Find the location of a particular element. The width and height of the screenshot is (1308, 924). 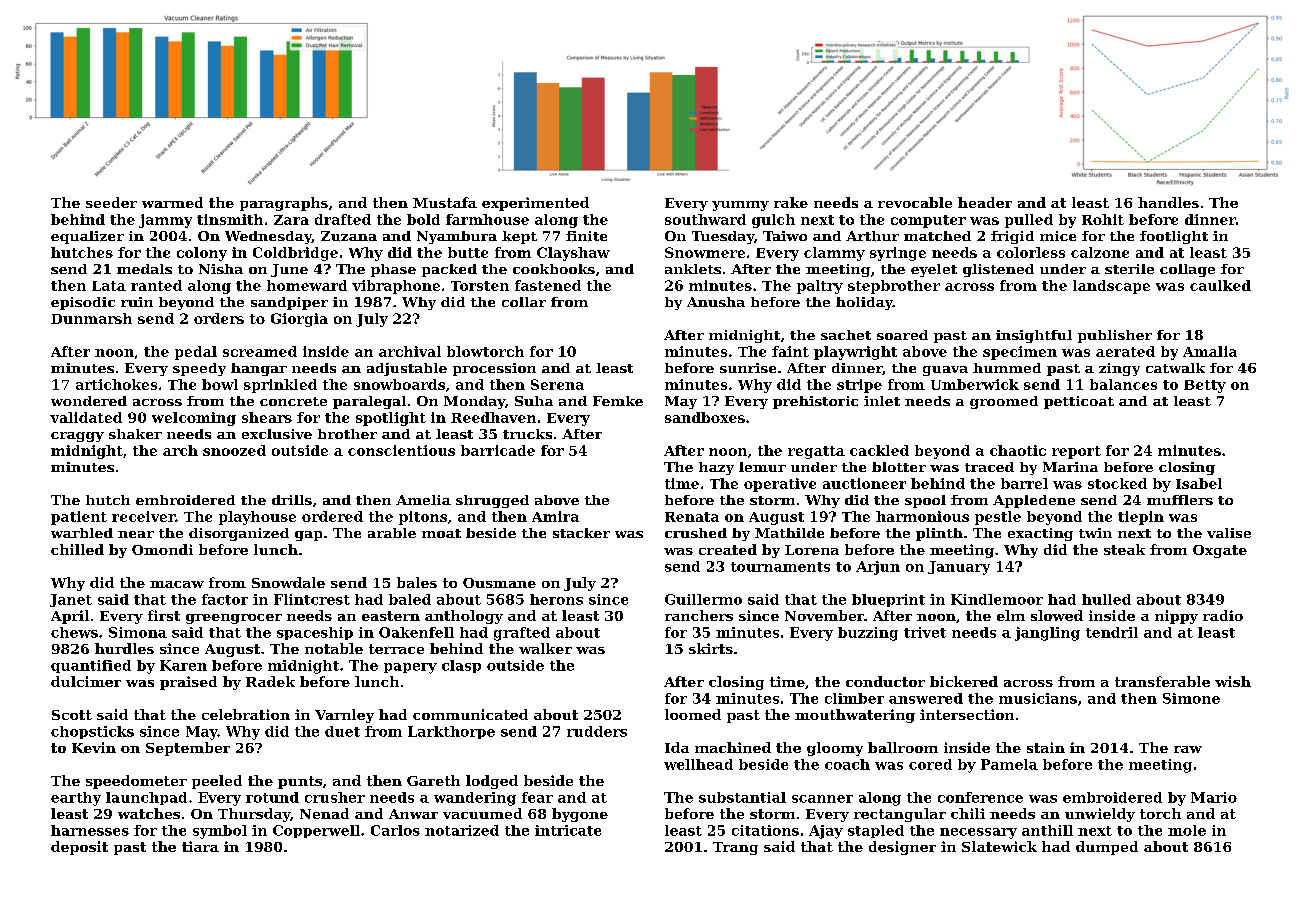

cookbooks is located at coordinates (554, 269).
